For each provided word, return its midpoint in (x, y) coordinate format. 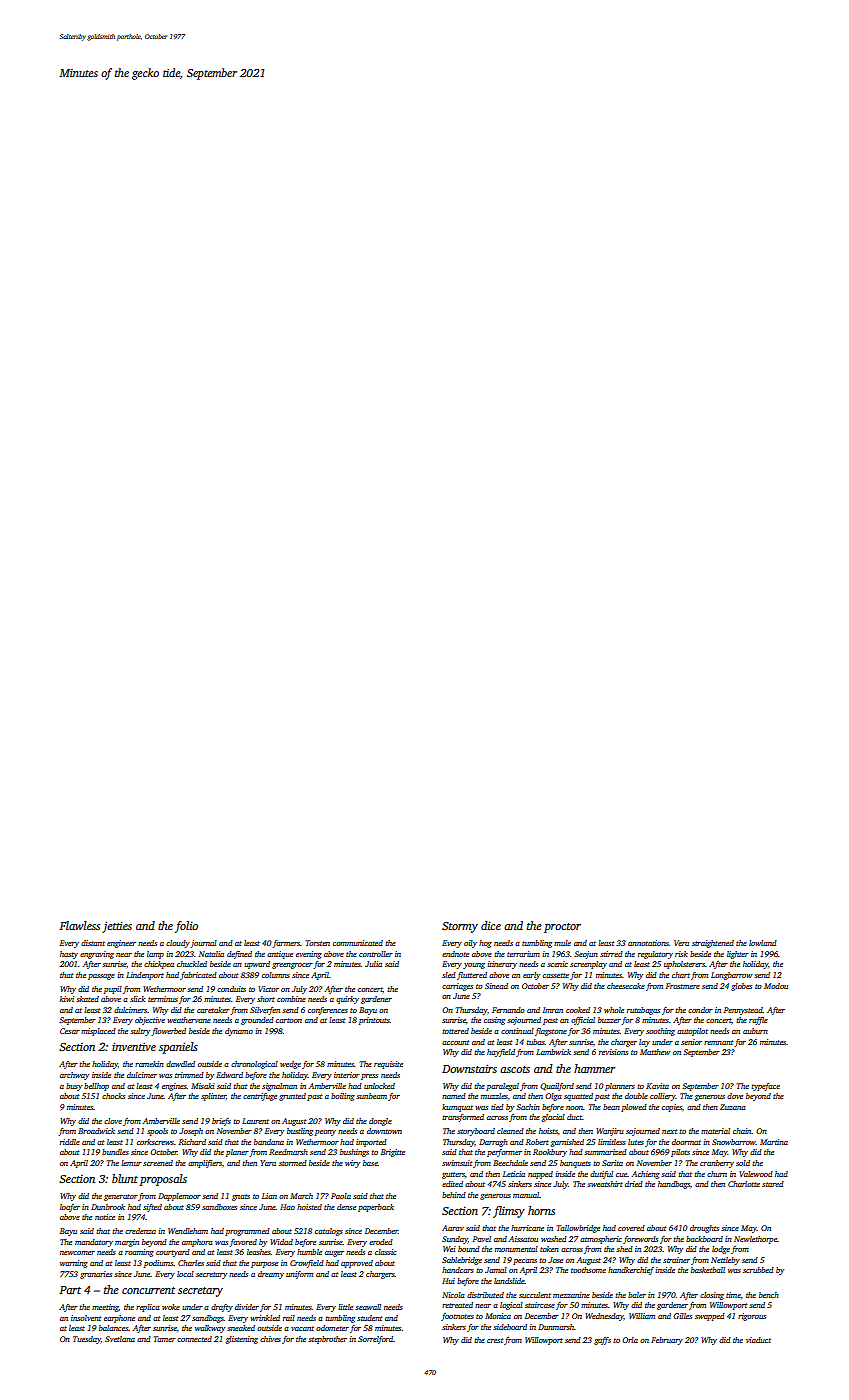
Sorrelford (375, 1340)
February (667, 1341)
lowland (763, 943)
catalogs (329, 1232)
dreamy (271, 1275)
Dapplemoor (179, 1197)
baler (637, 1295)
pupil (113, 990)
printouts (374, 1021)
